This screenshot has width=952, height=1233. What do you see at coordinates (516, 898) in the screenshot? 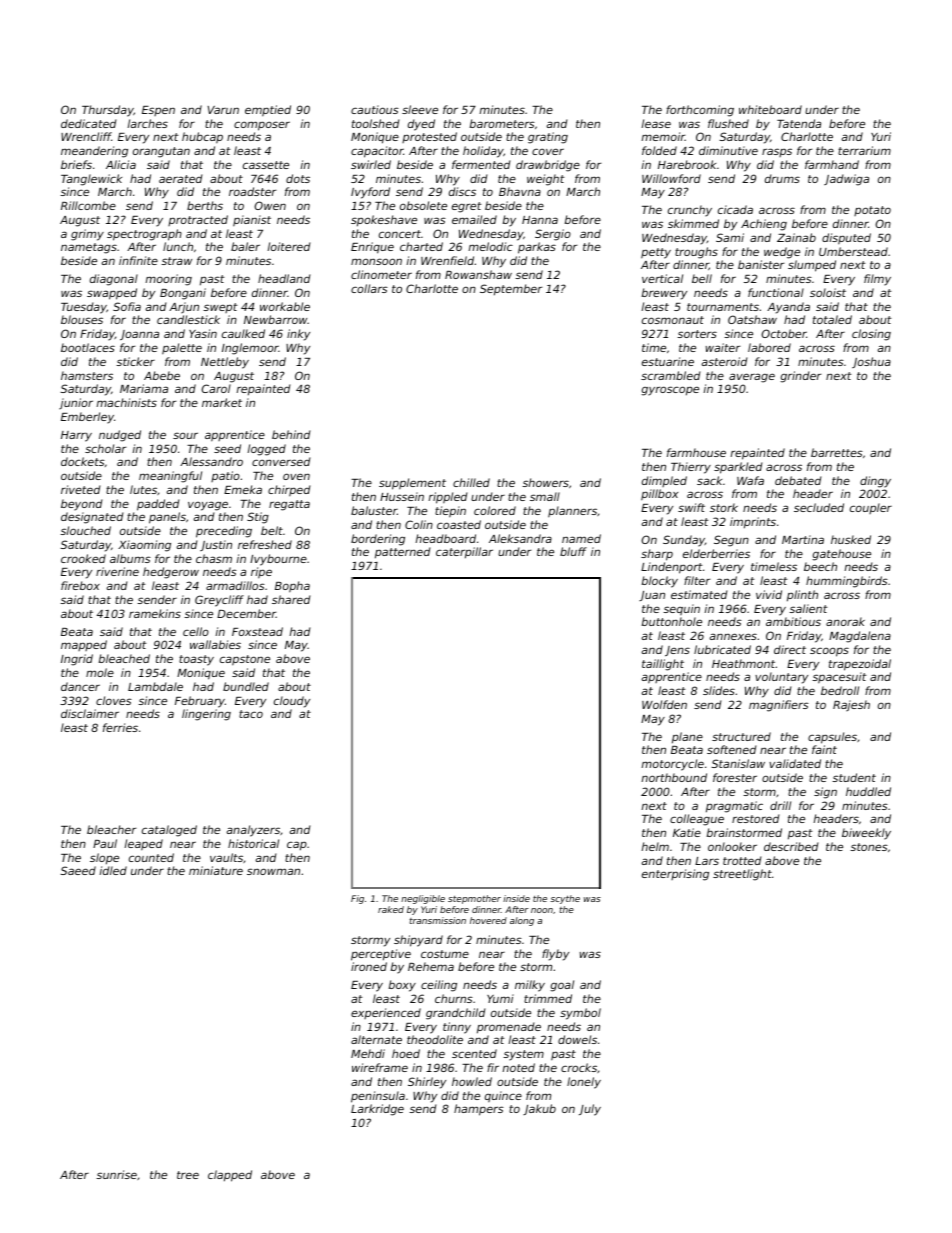
I see `inside` at bounding box center [516, 898].
